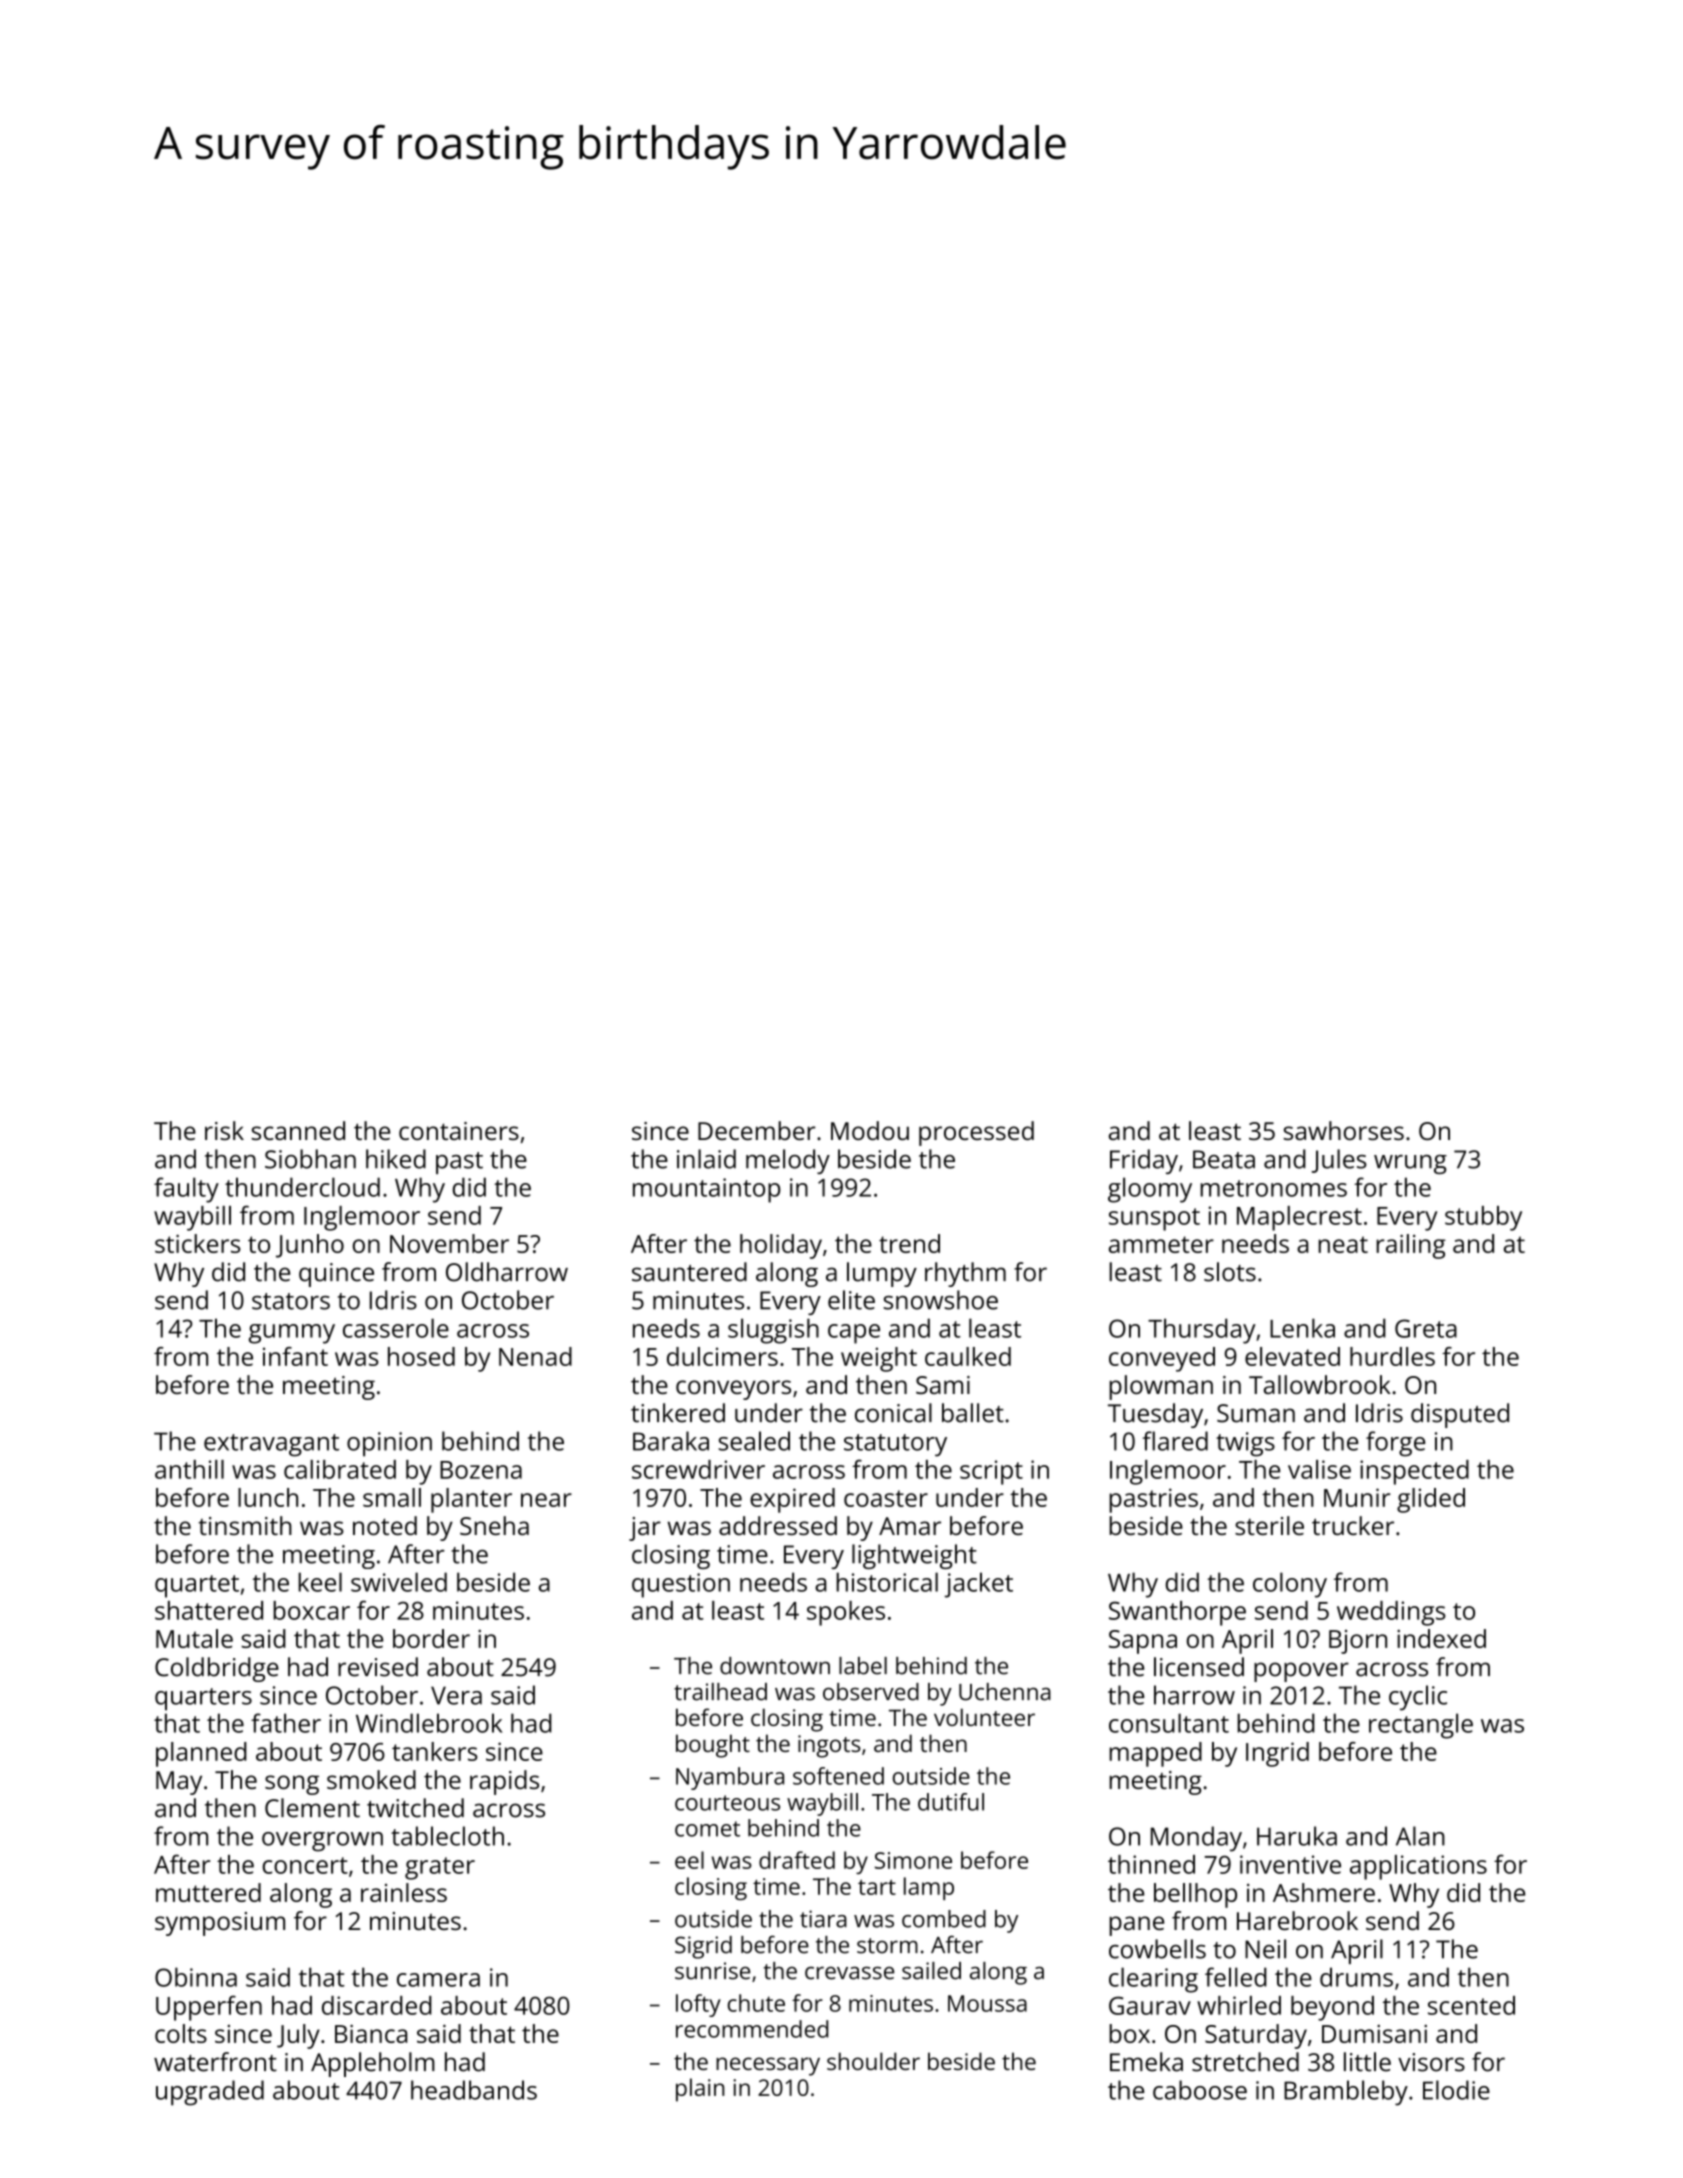 The width and height of the page is (1683, 2178). I want to click on trend, so click(909, 1243).
